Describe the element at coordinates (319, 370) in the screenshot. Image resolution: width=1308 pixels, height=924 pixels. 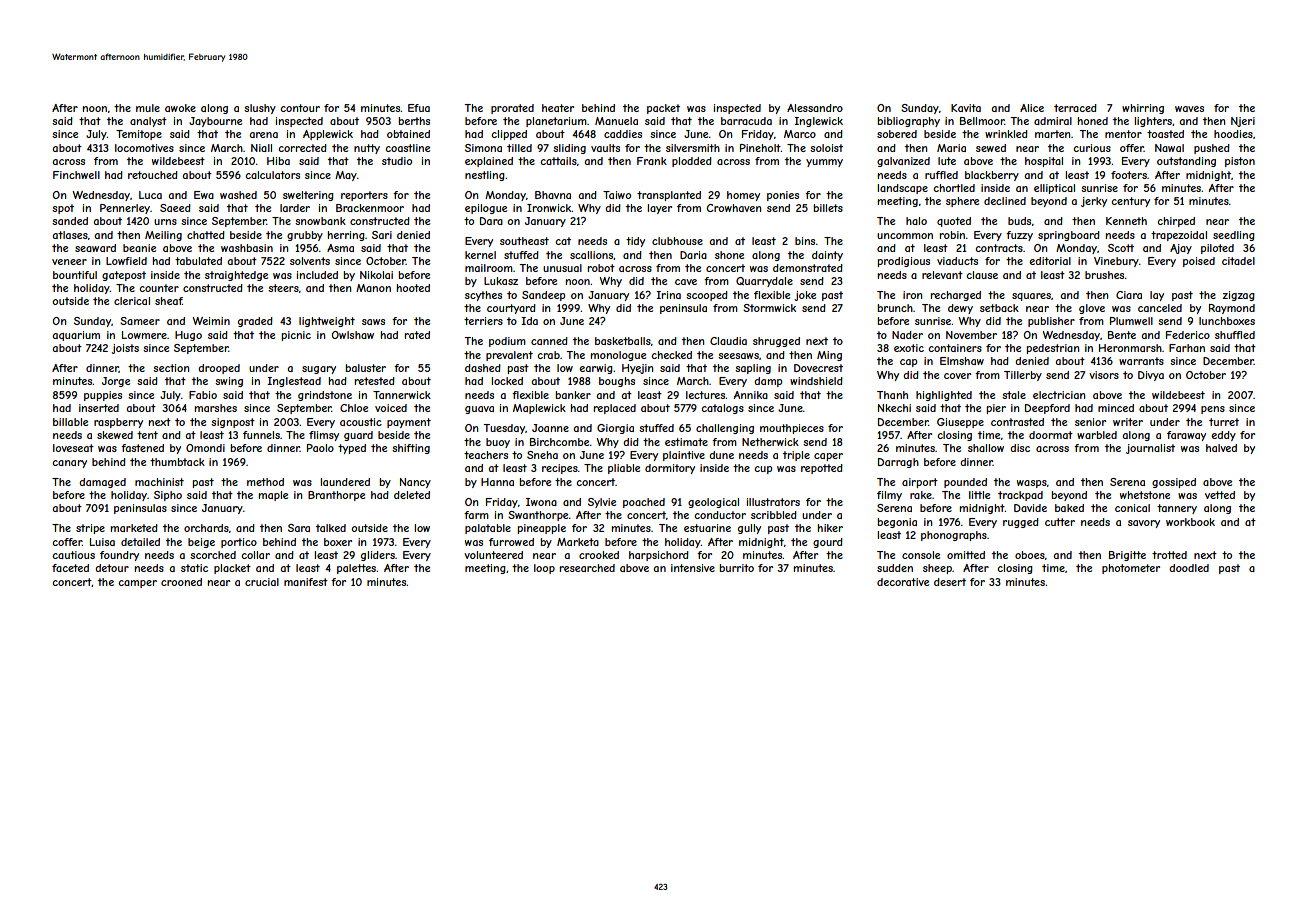
I see `sugary` at that location.
